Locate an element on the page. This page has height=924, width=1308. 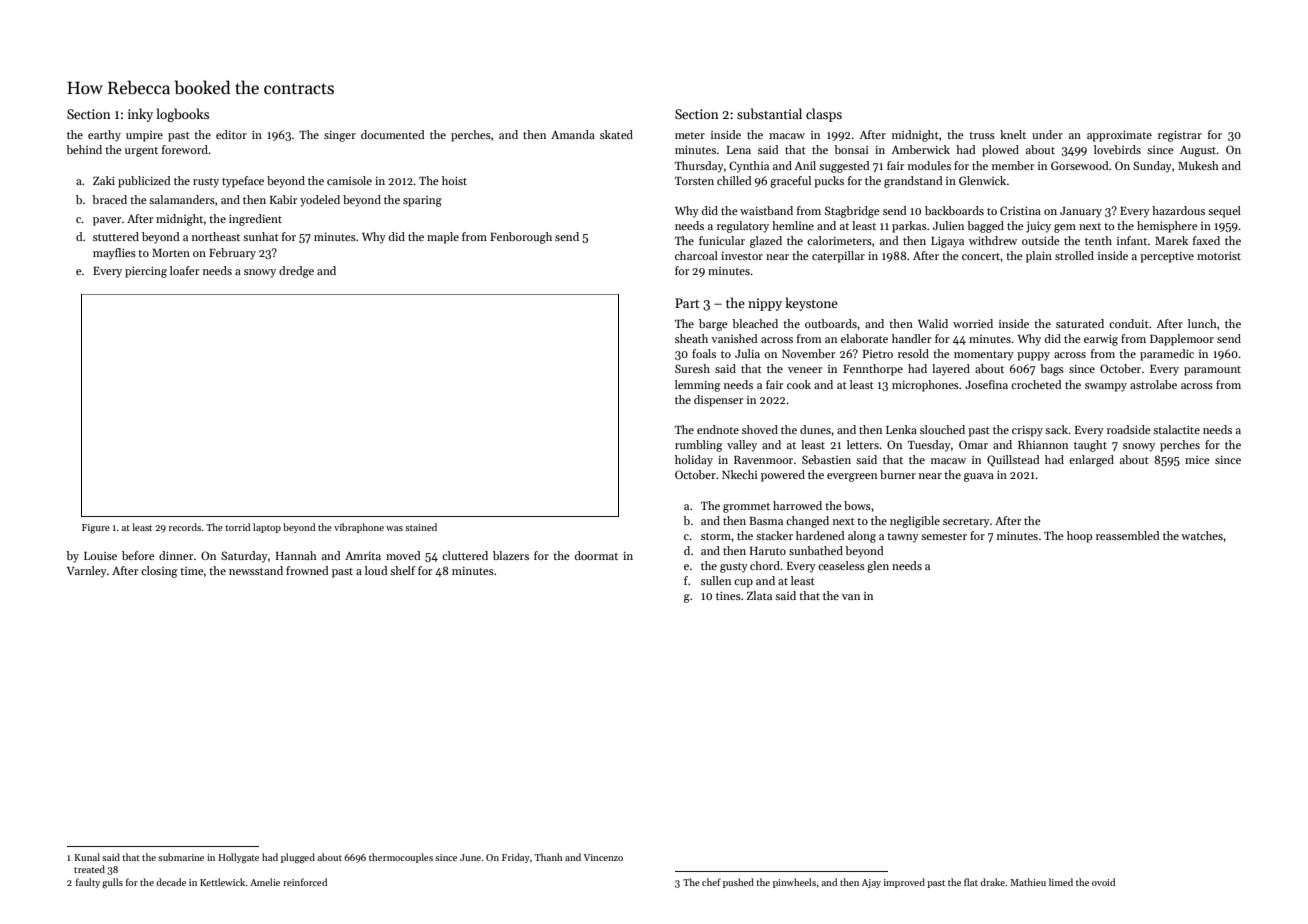
substantial is located at coordinates (769, 113).
